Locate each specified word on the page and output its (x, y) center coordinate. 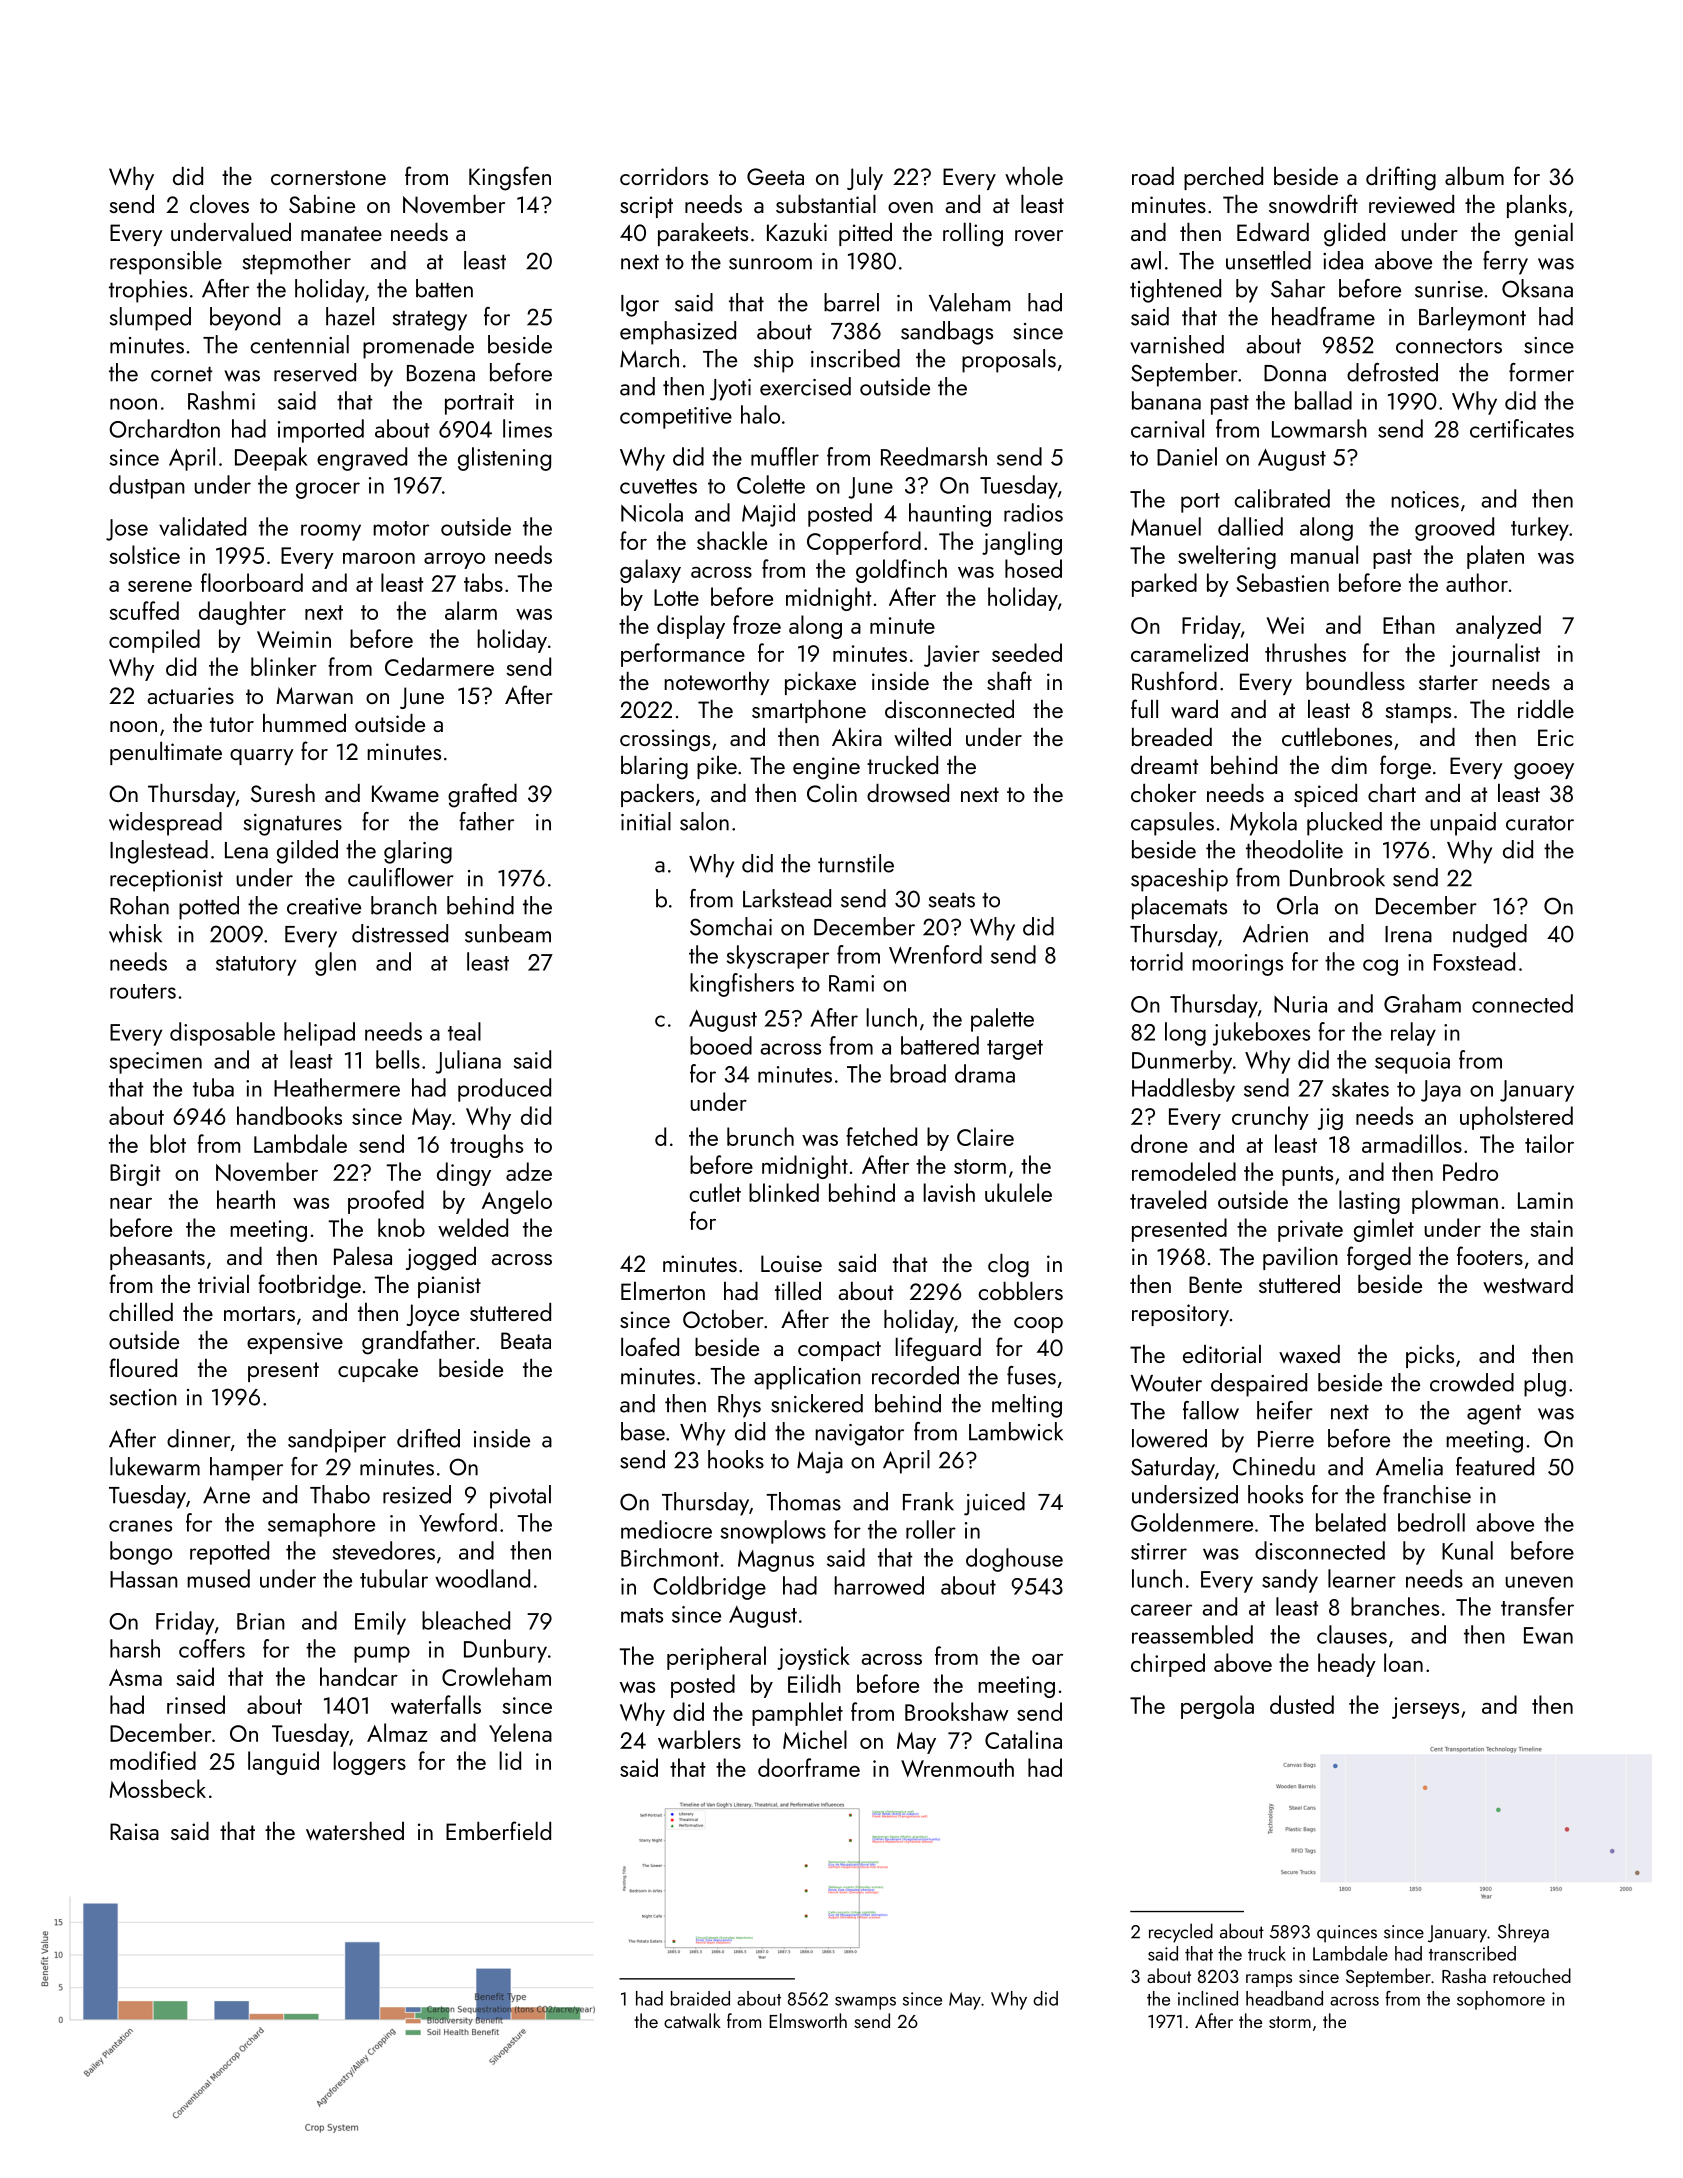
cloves (219, 204)
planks (1537, 206)
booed (721, 1045)
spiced (1325, 795)
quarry (262, 757)
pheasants (157, 1258)
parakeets (703, 234)
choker (1163, 793)
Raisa (134, 1831)
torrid (1156, 961)
